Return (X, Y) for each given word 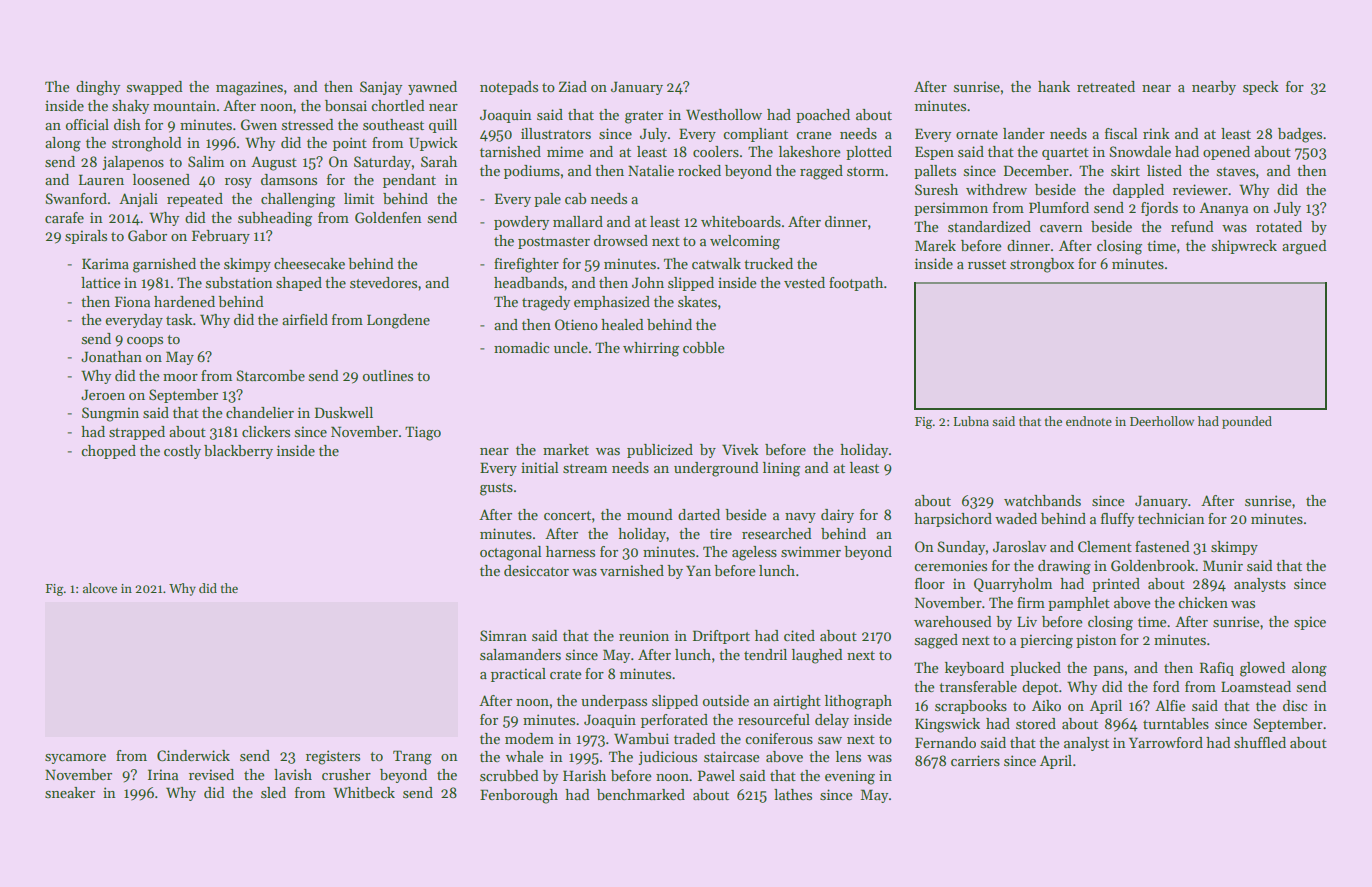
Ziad (573, 86)
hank (1054, 86)
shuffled (1260, 742)
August (274, 163)
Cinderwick (193, 755)
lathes (793, 794)
